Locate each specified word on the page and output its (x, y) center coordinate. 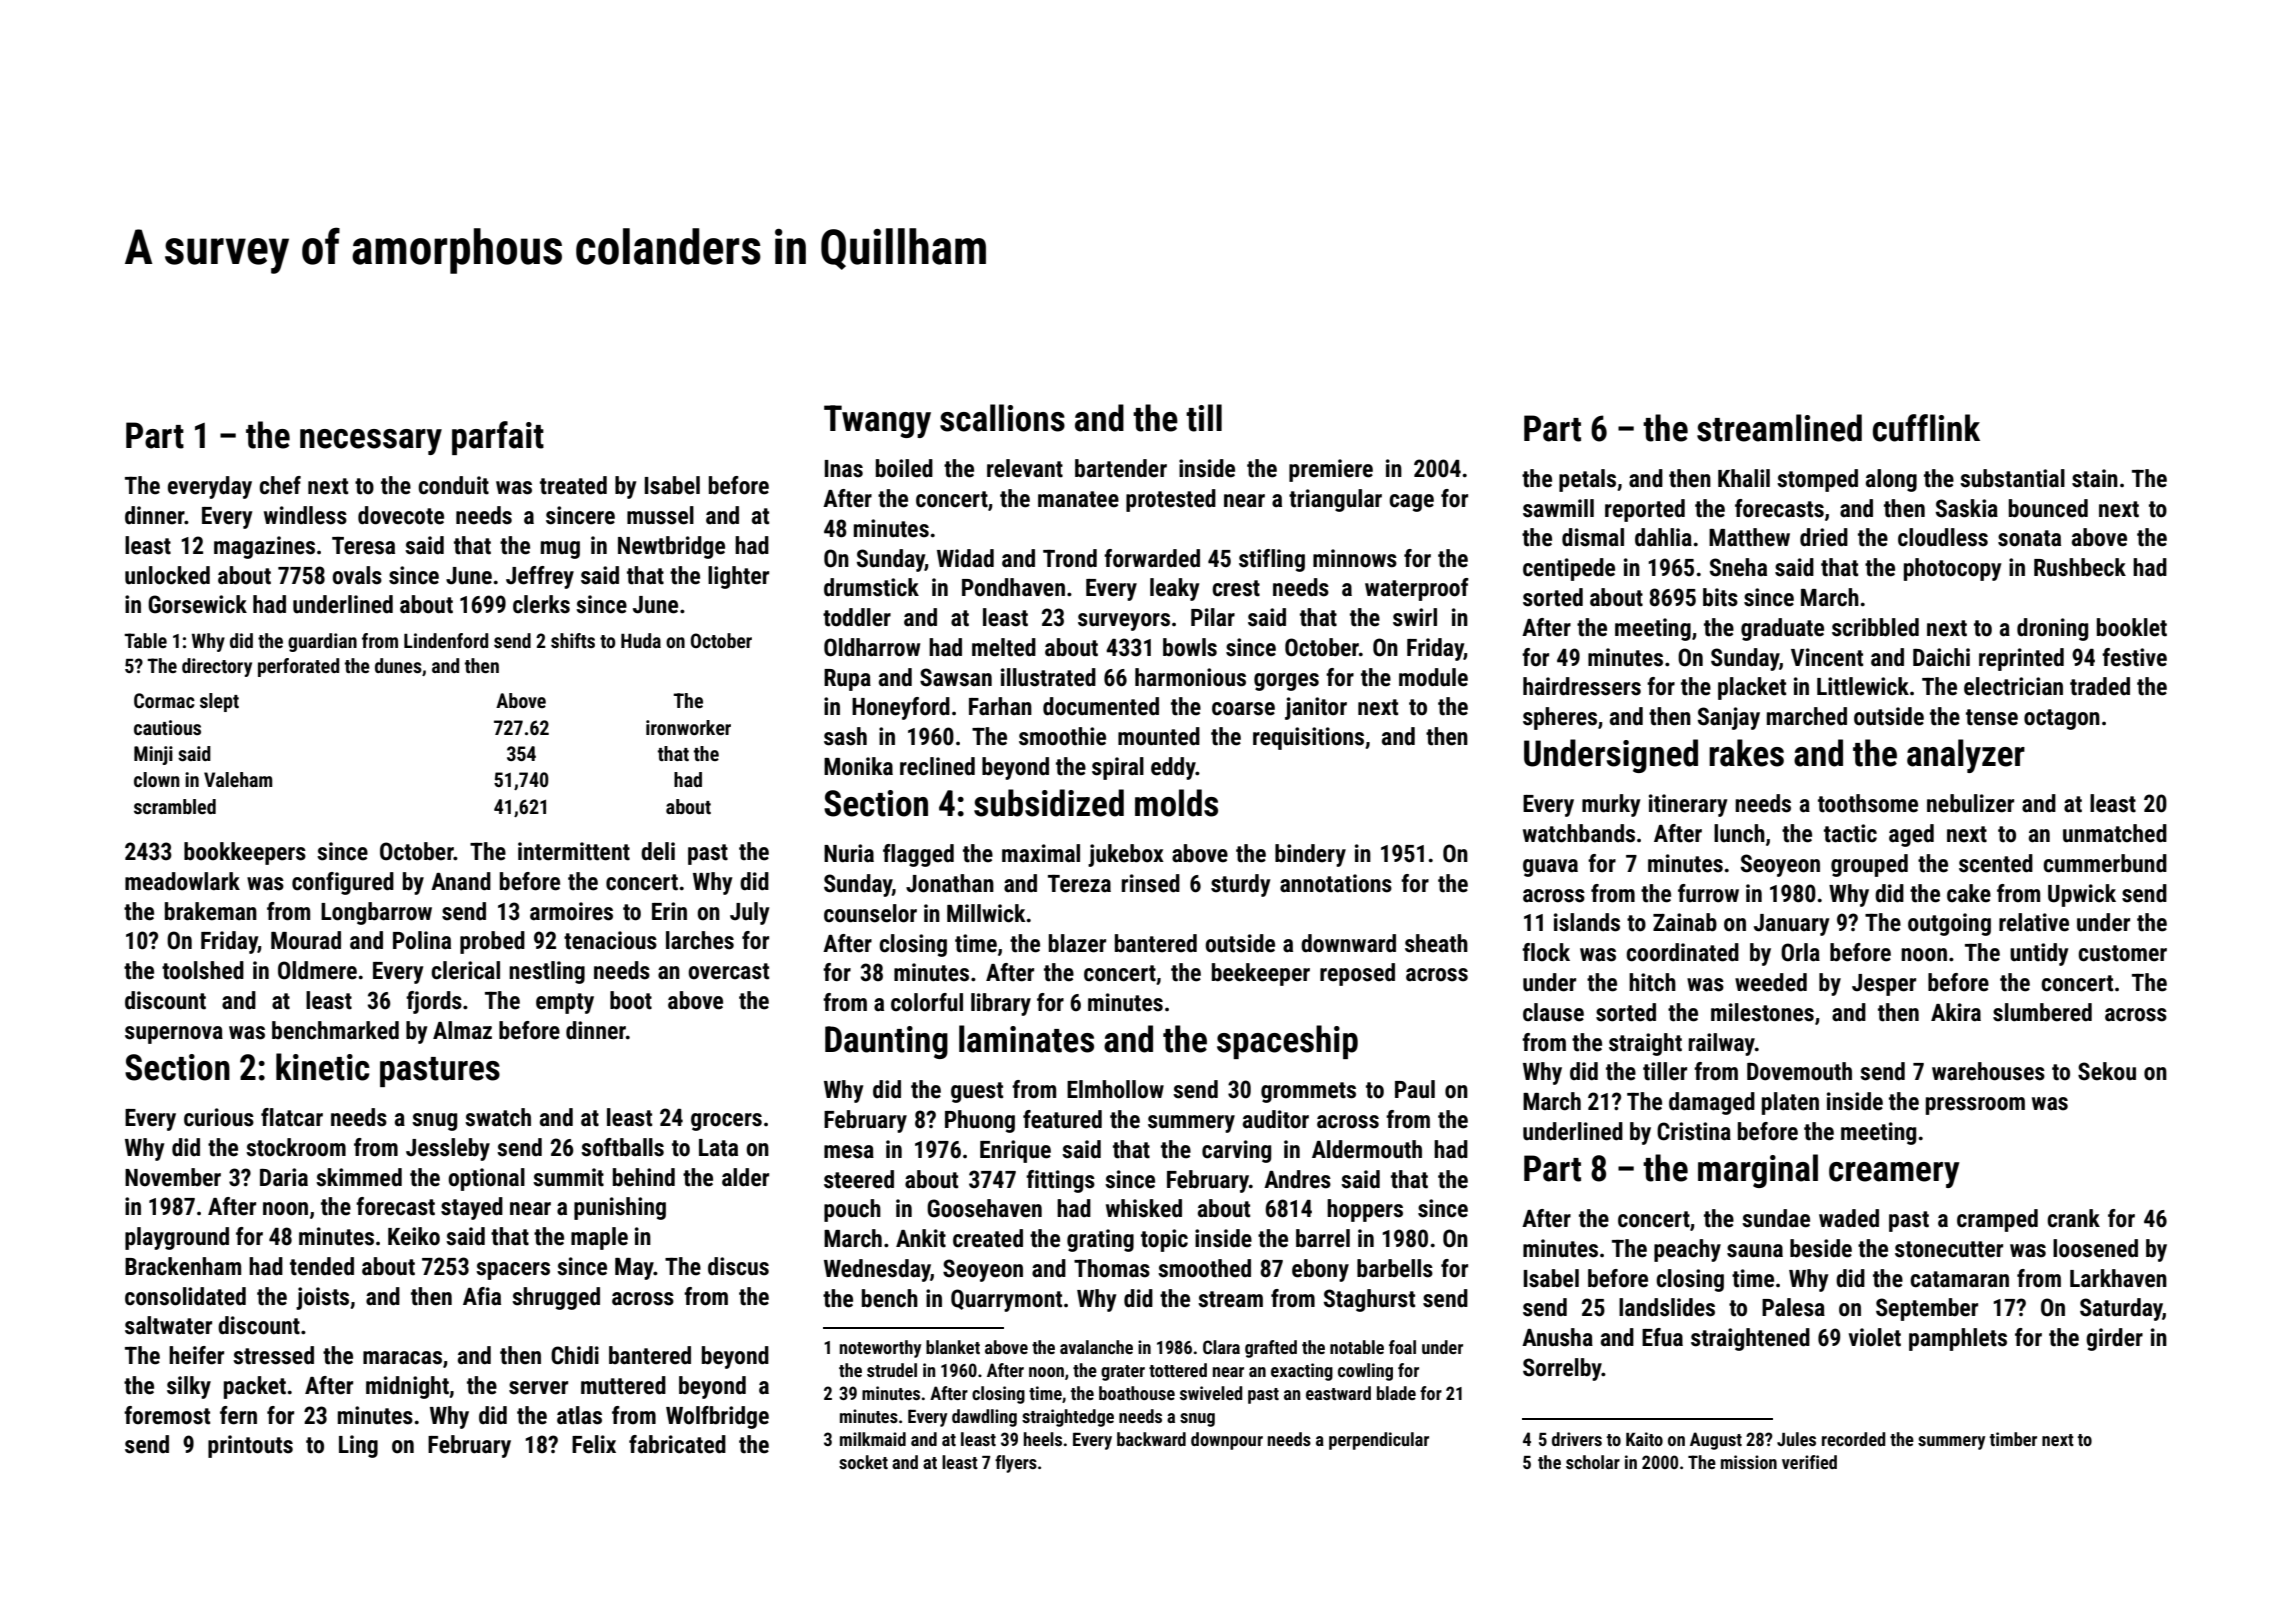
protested (1171, 500)
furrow (1708, 893)
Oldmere (317, 970)
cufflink (1926, 428)
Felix (594, 1444)
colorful (927, 1002)
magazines (264, 547)
